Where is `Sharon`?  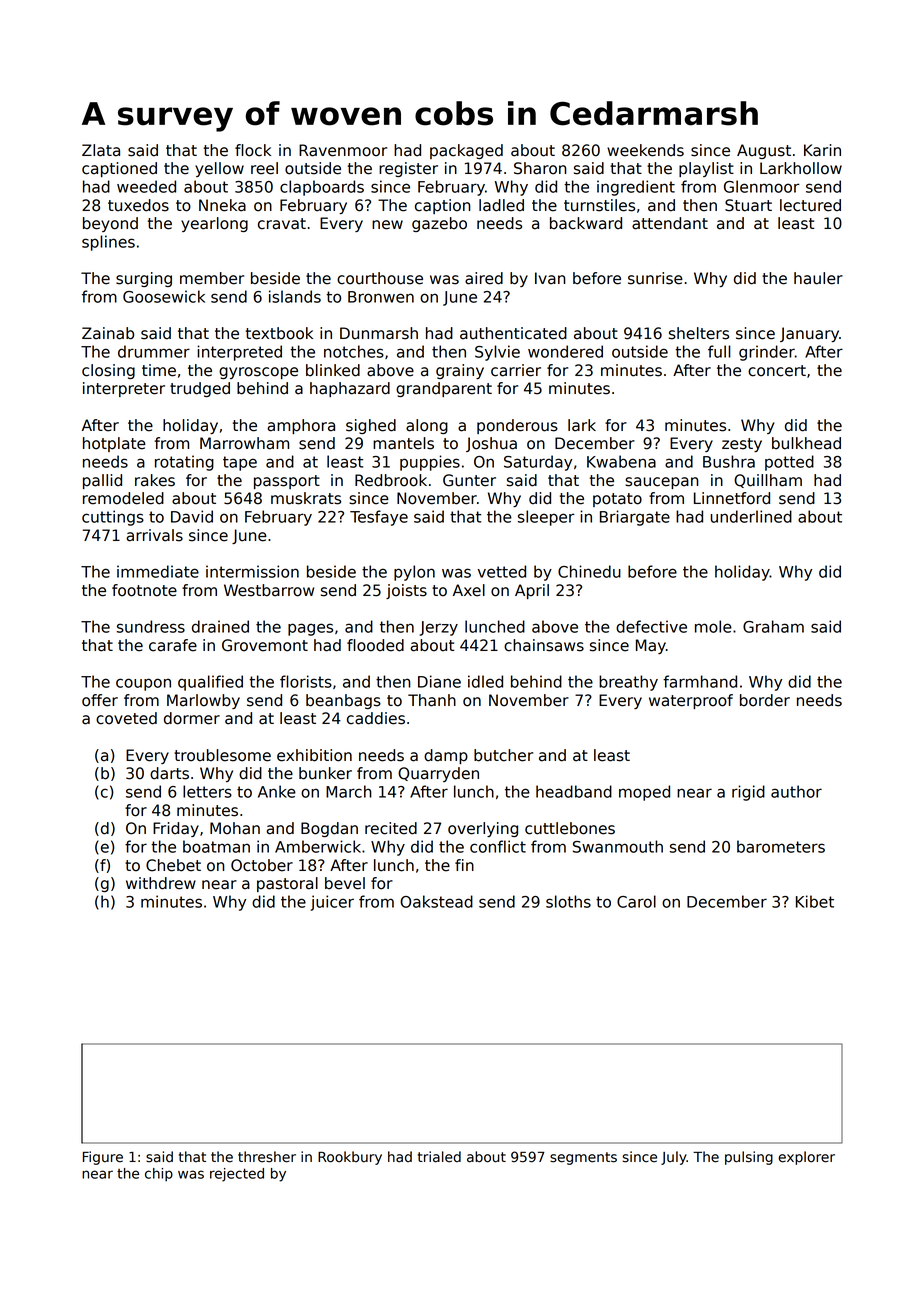 Sharon is located at coordinates (540, 168).
